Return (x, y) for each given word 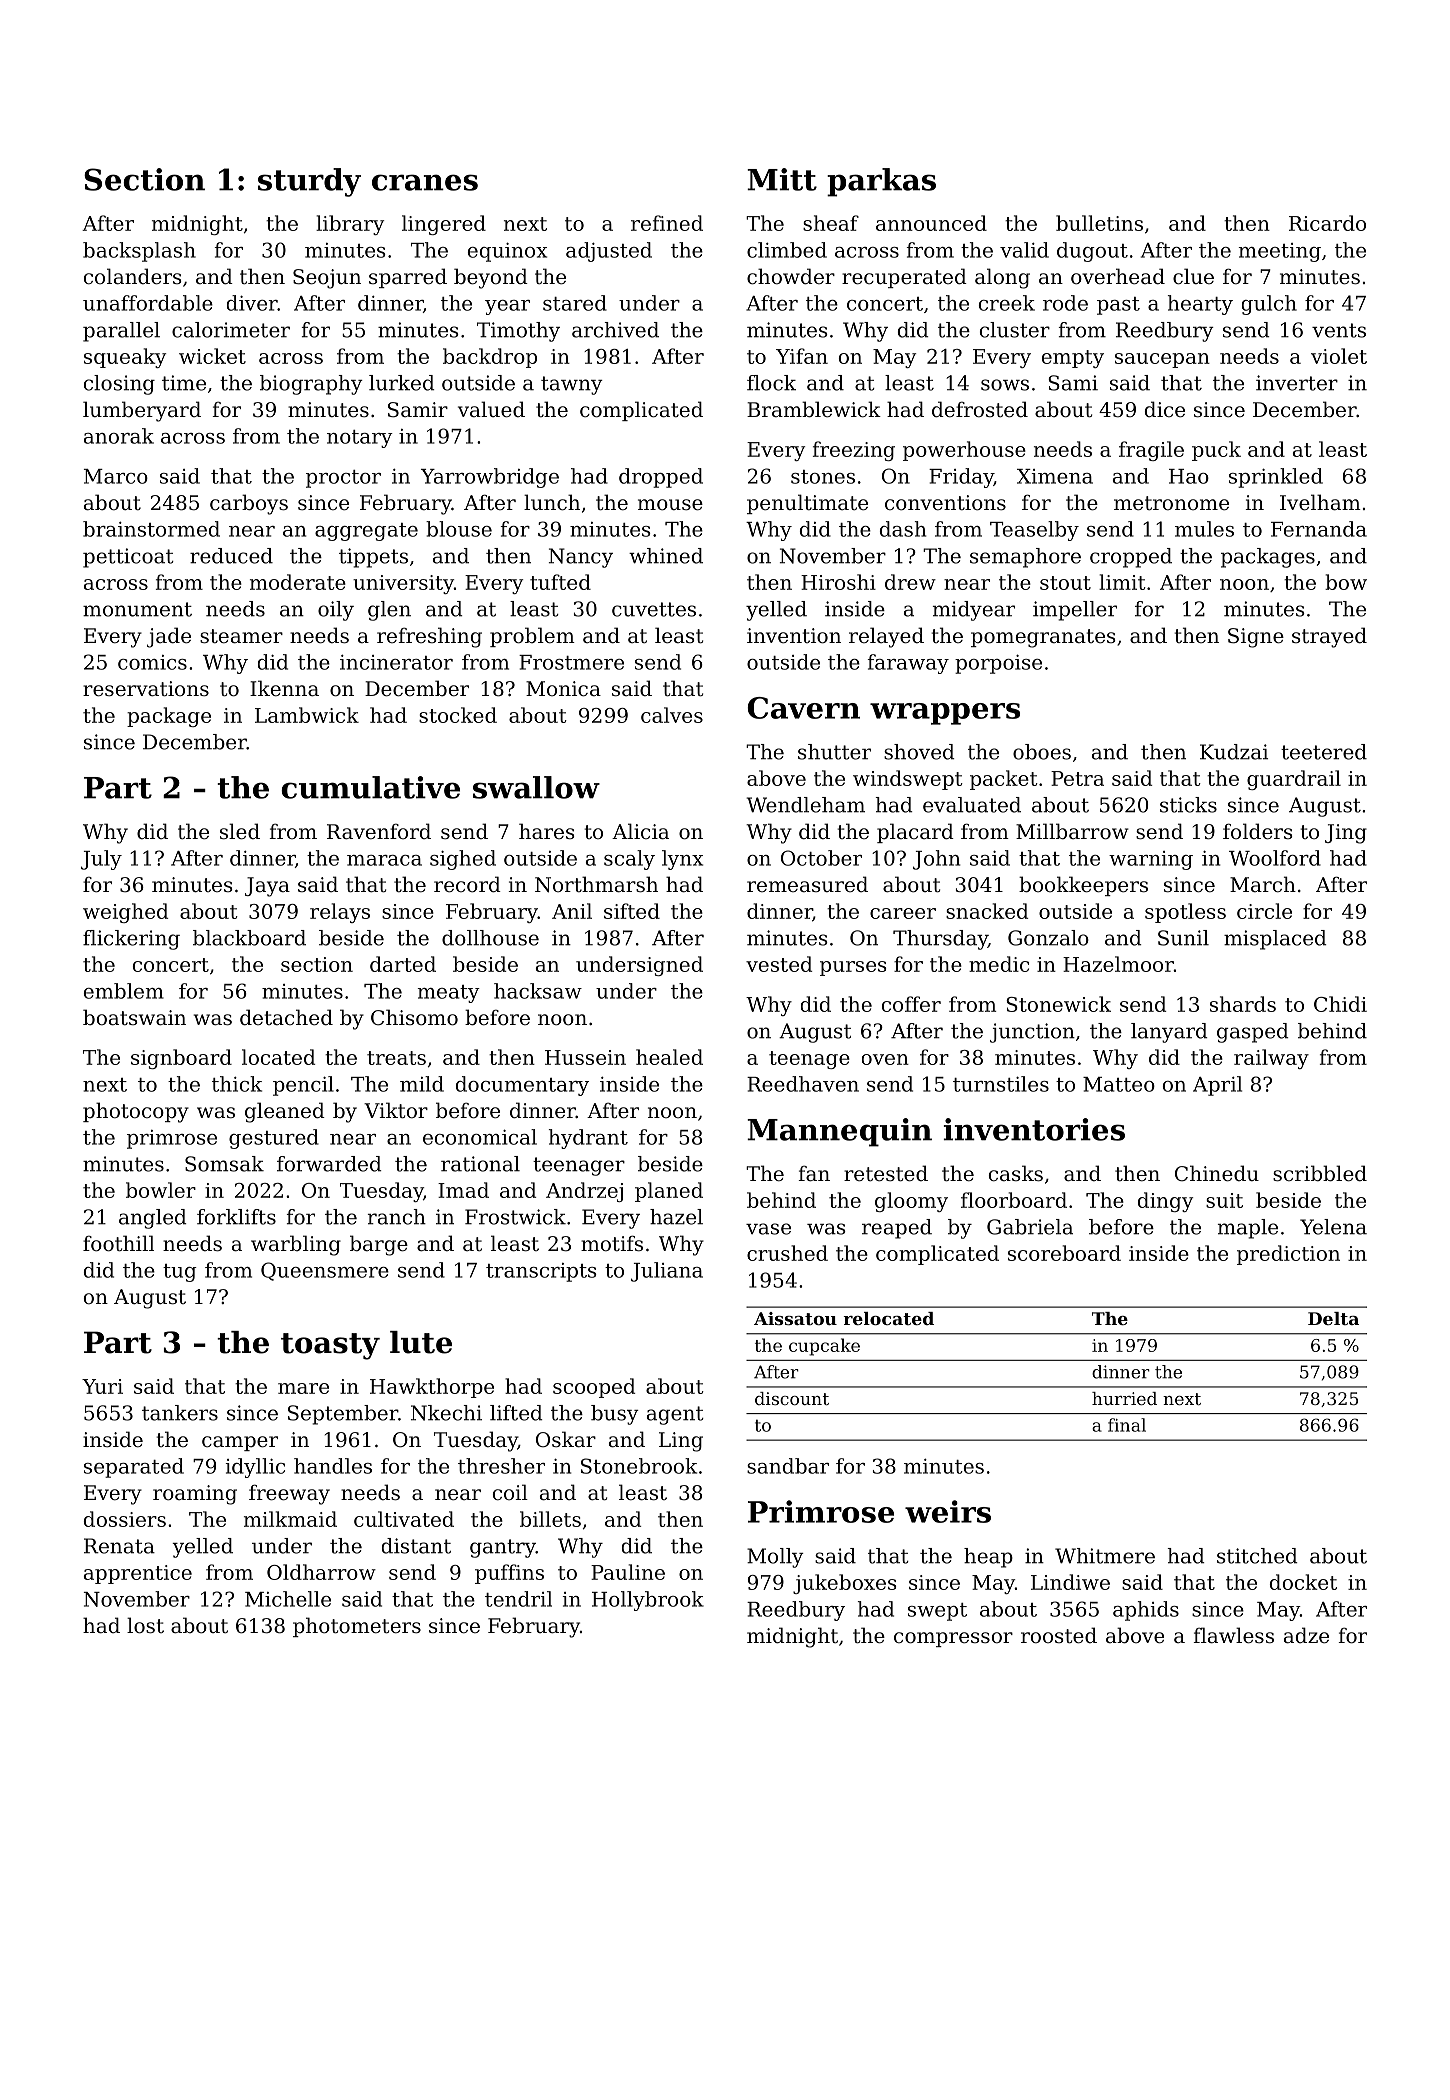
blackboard (249, 938)
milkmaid (290, 1519)
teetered (1324, 752)
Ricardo (1327, 223)
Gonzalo (1048, 938)
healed (669, 1057)
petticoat (128, 558)
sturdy (309, 182)
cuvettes (654, 609)
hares (546, 831)
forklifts (236, 1217)
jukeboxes (844, 1584)
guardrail (1294, 780)
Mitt (782, 179)
